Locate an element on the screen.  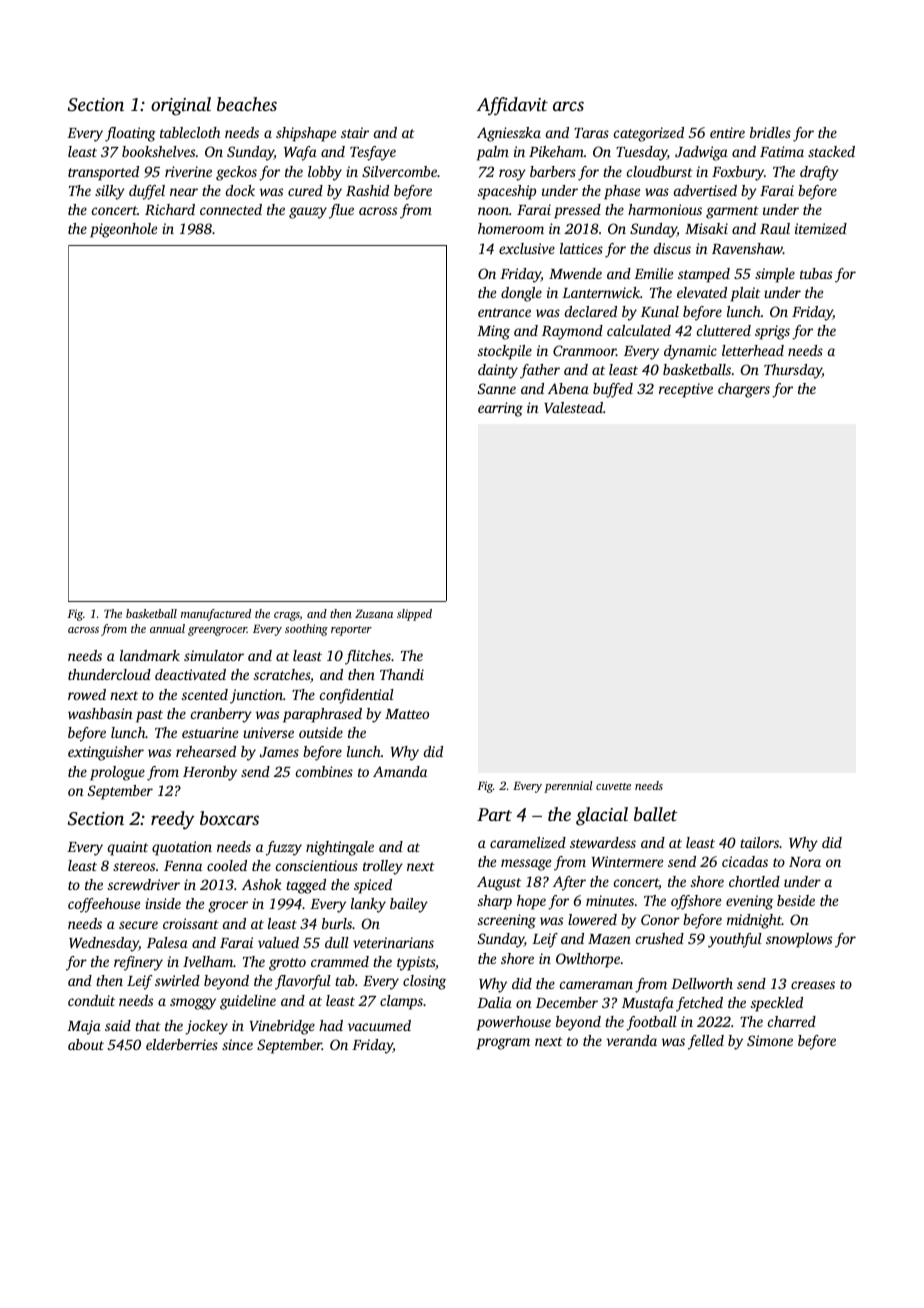
tailors is located at coordinates (759, 842).
